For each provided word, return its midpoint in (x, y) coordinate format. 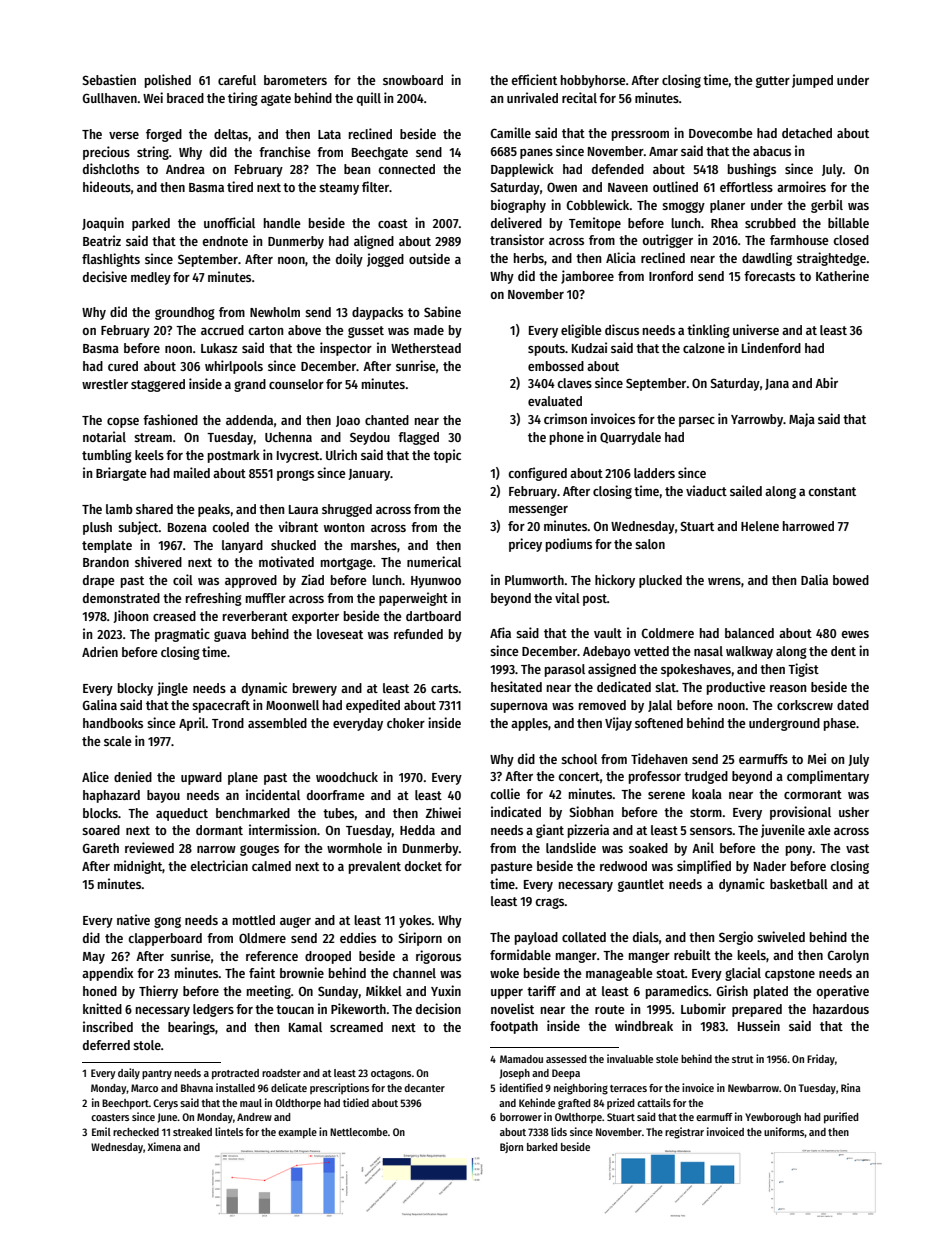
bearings (191, 1028)
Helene (760, 526)
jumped (812, 81)
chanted (387, 420)
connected (406, 169)
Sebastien (109, 79)
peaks (214, 510)
